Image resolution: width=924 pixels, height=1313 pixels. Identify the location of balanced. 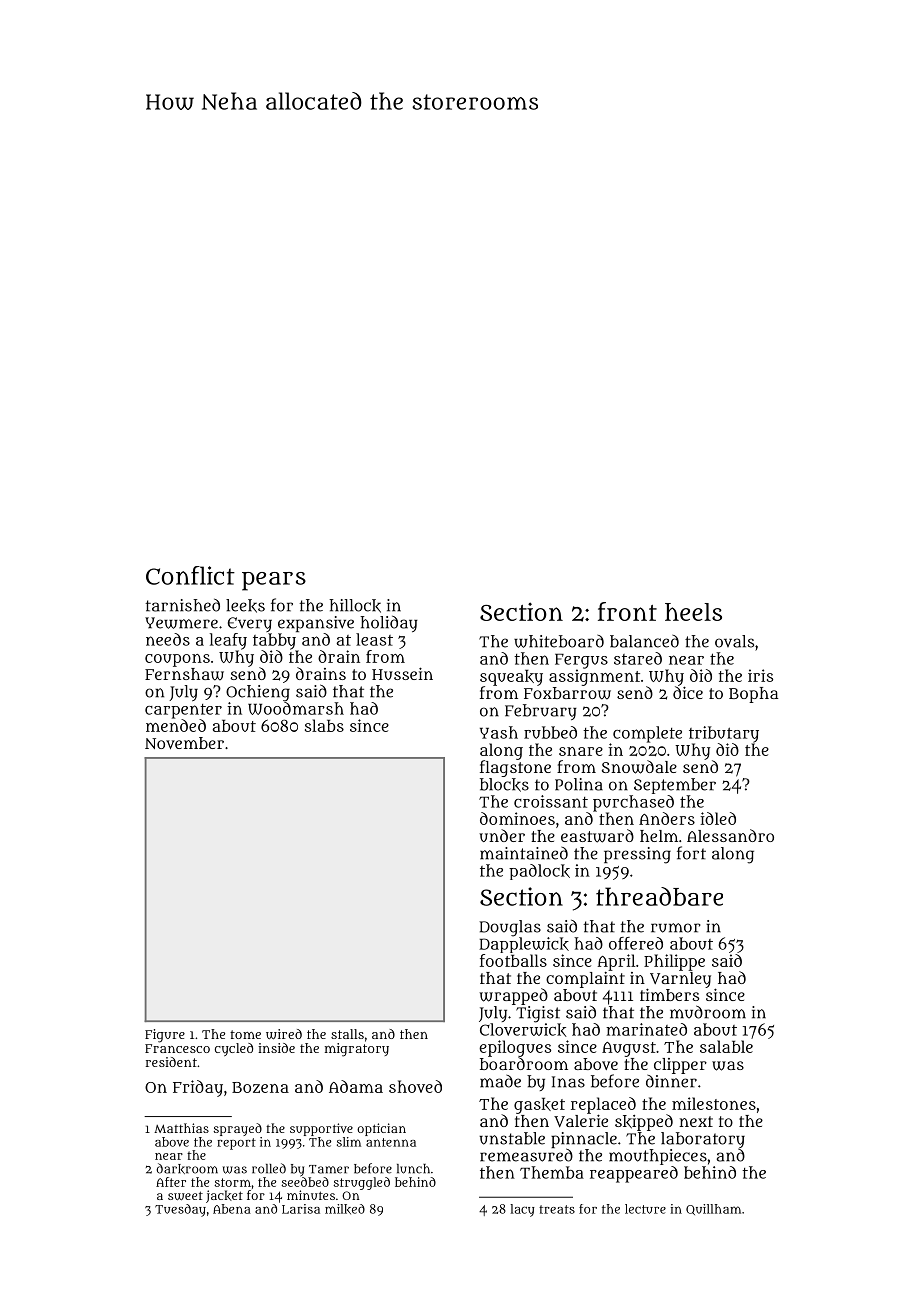
(644, 641).
